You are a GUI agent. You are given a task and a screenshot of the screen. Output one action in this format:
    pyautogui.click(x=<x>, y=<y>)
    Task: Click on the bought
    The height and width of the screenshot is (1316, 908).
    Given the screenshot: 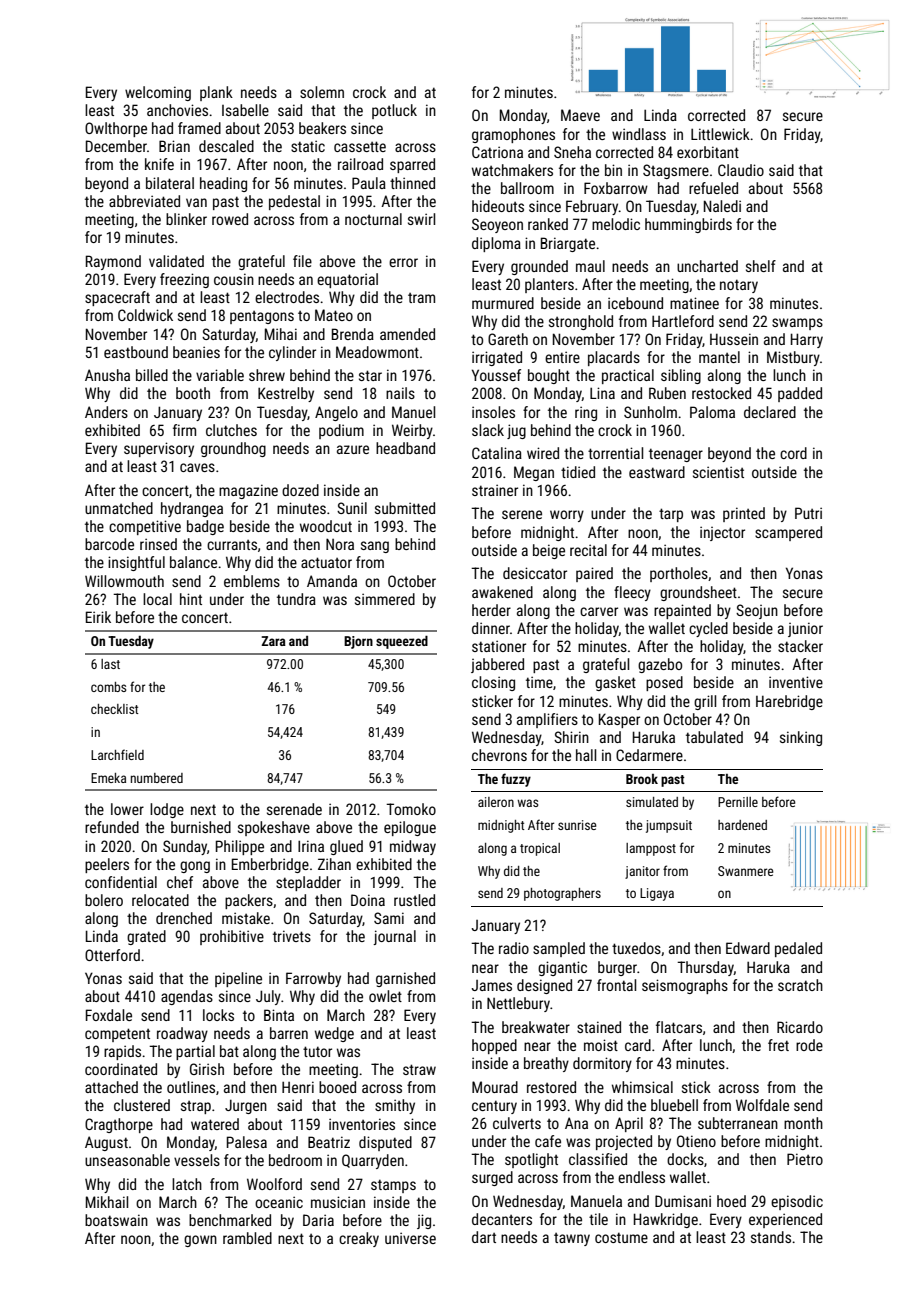 What is the action you would take?
    pyautogui.click(x=549, y=376)
